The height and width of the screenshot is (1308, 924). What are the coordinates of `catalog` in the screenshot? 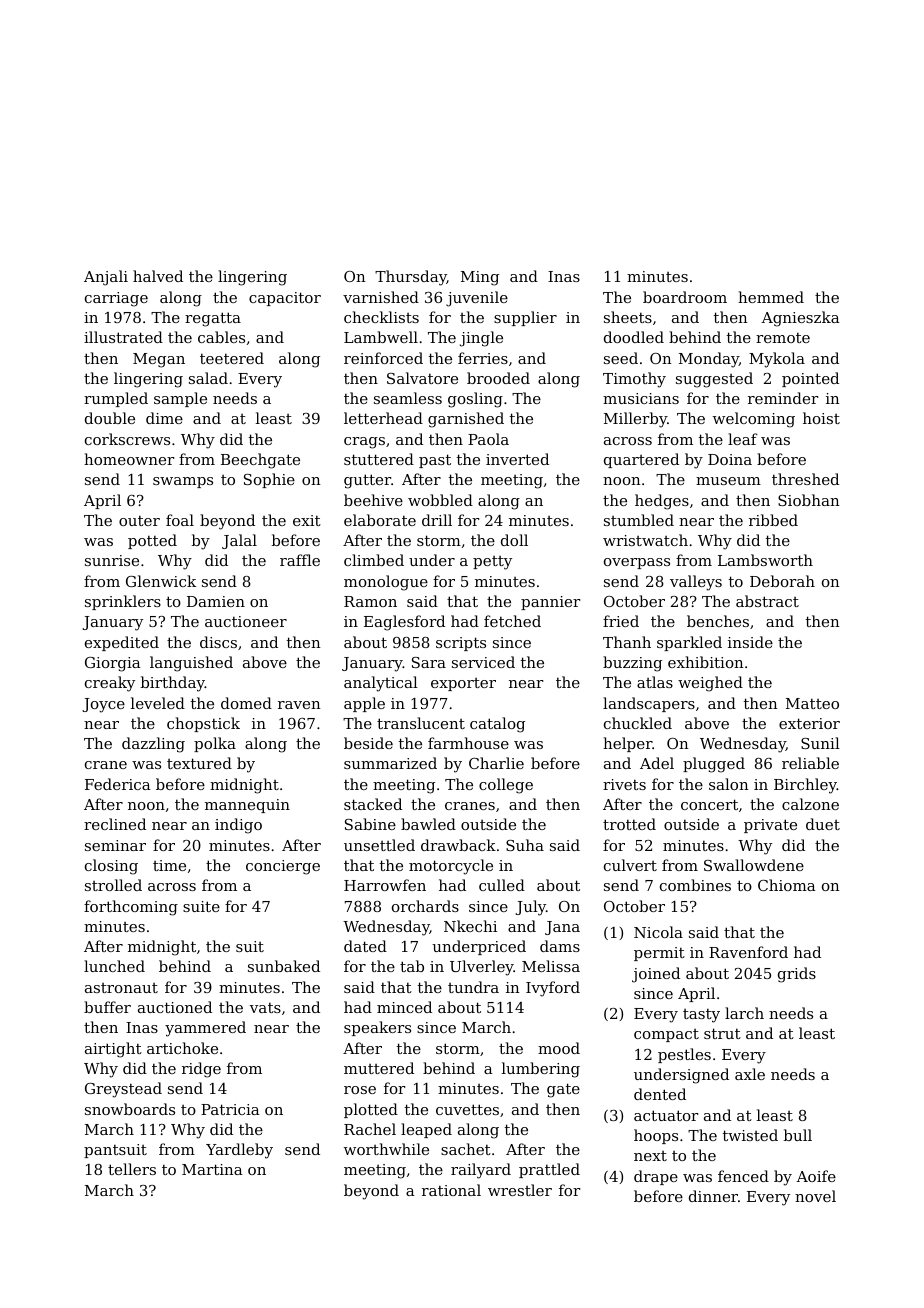 It's located at (497, 725).
